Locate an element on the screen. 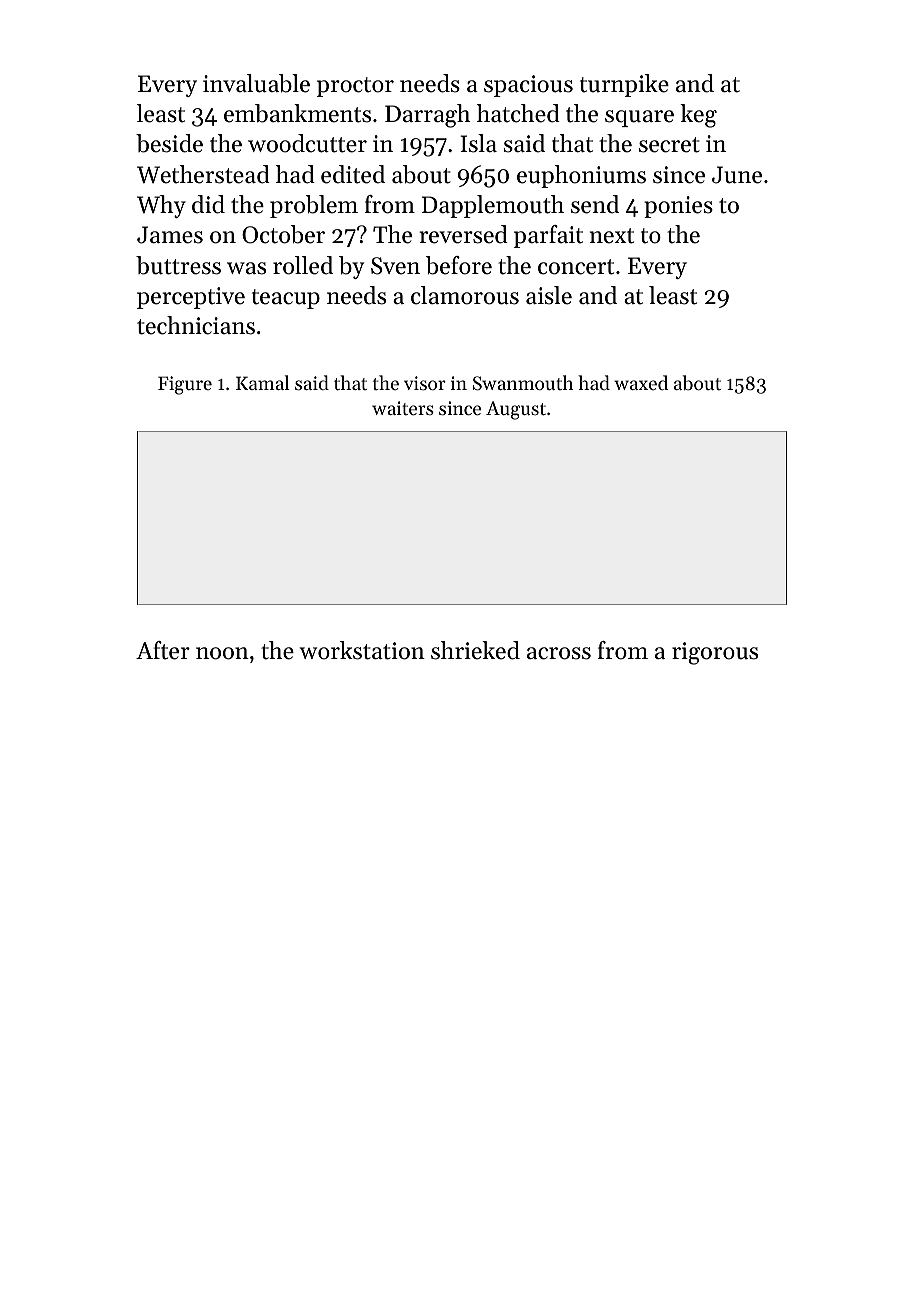 This screenshot has height=1311, width=924. visor is located at coordinates (425, 383).
